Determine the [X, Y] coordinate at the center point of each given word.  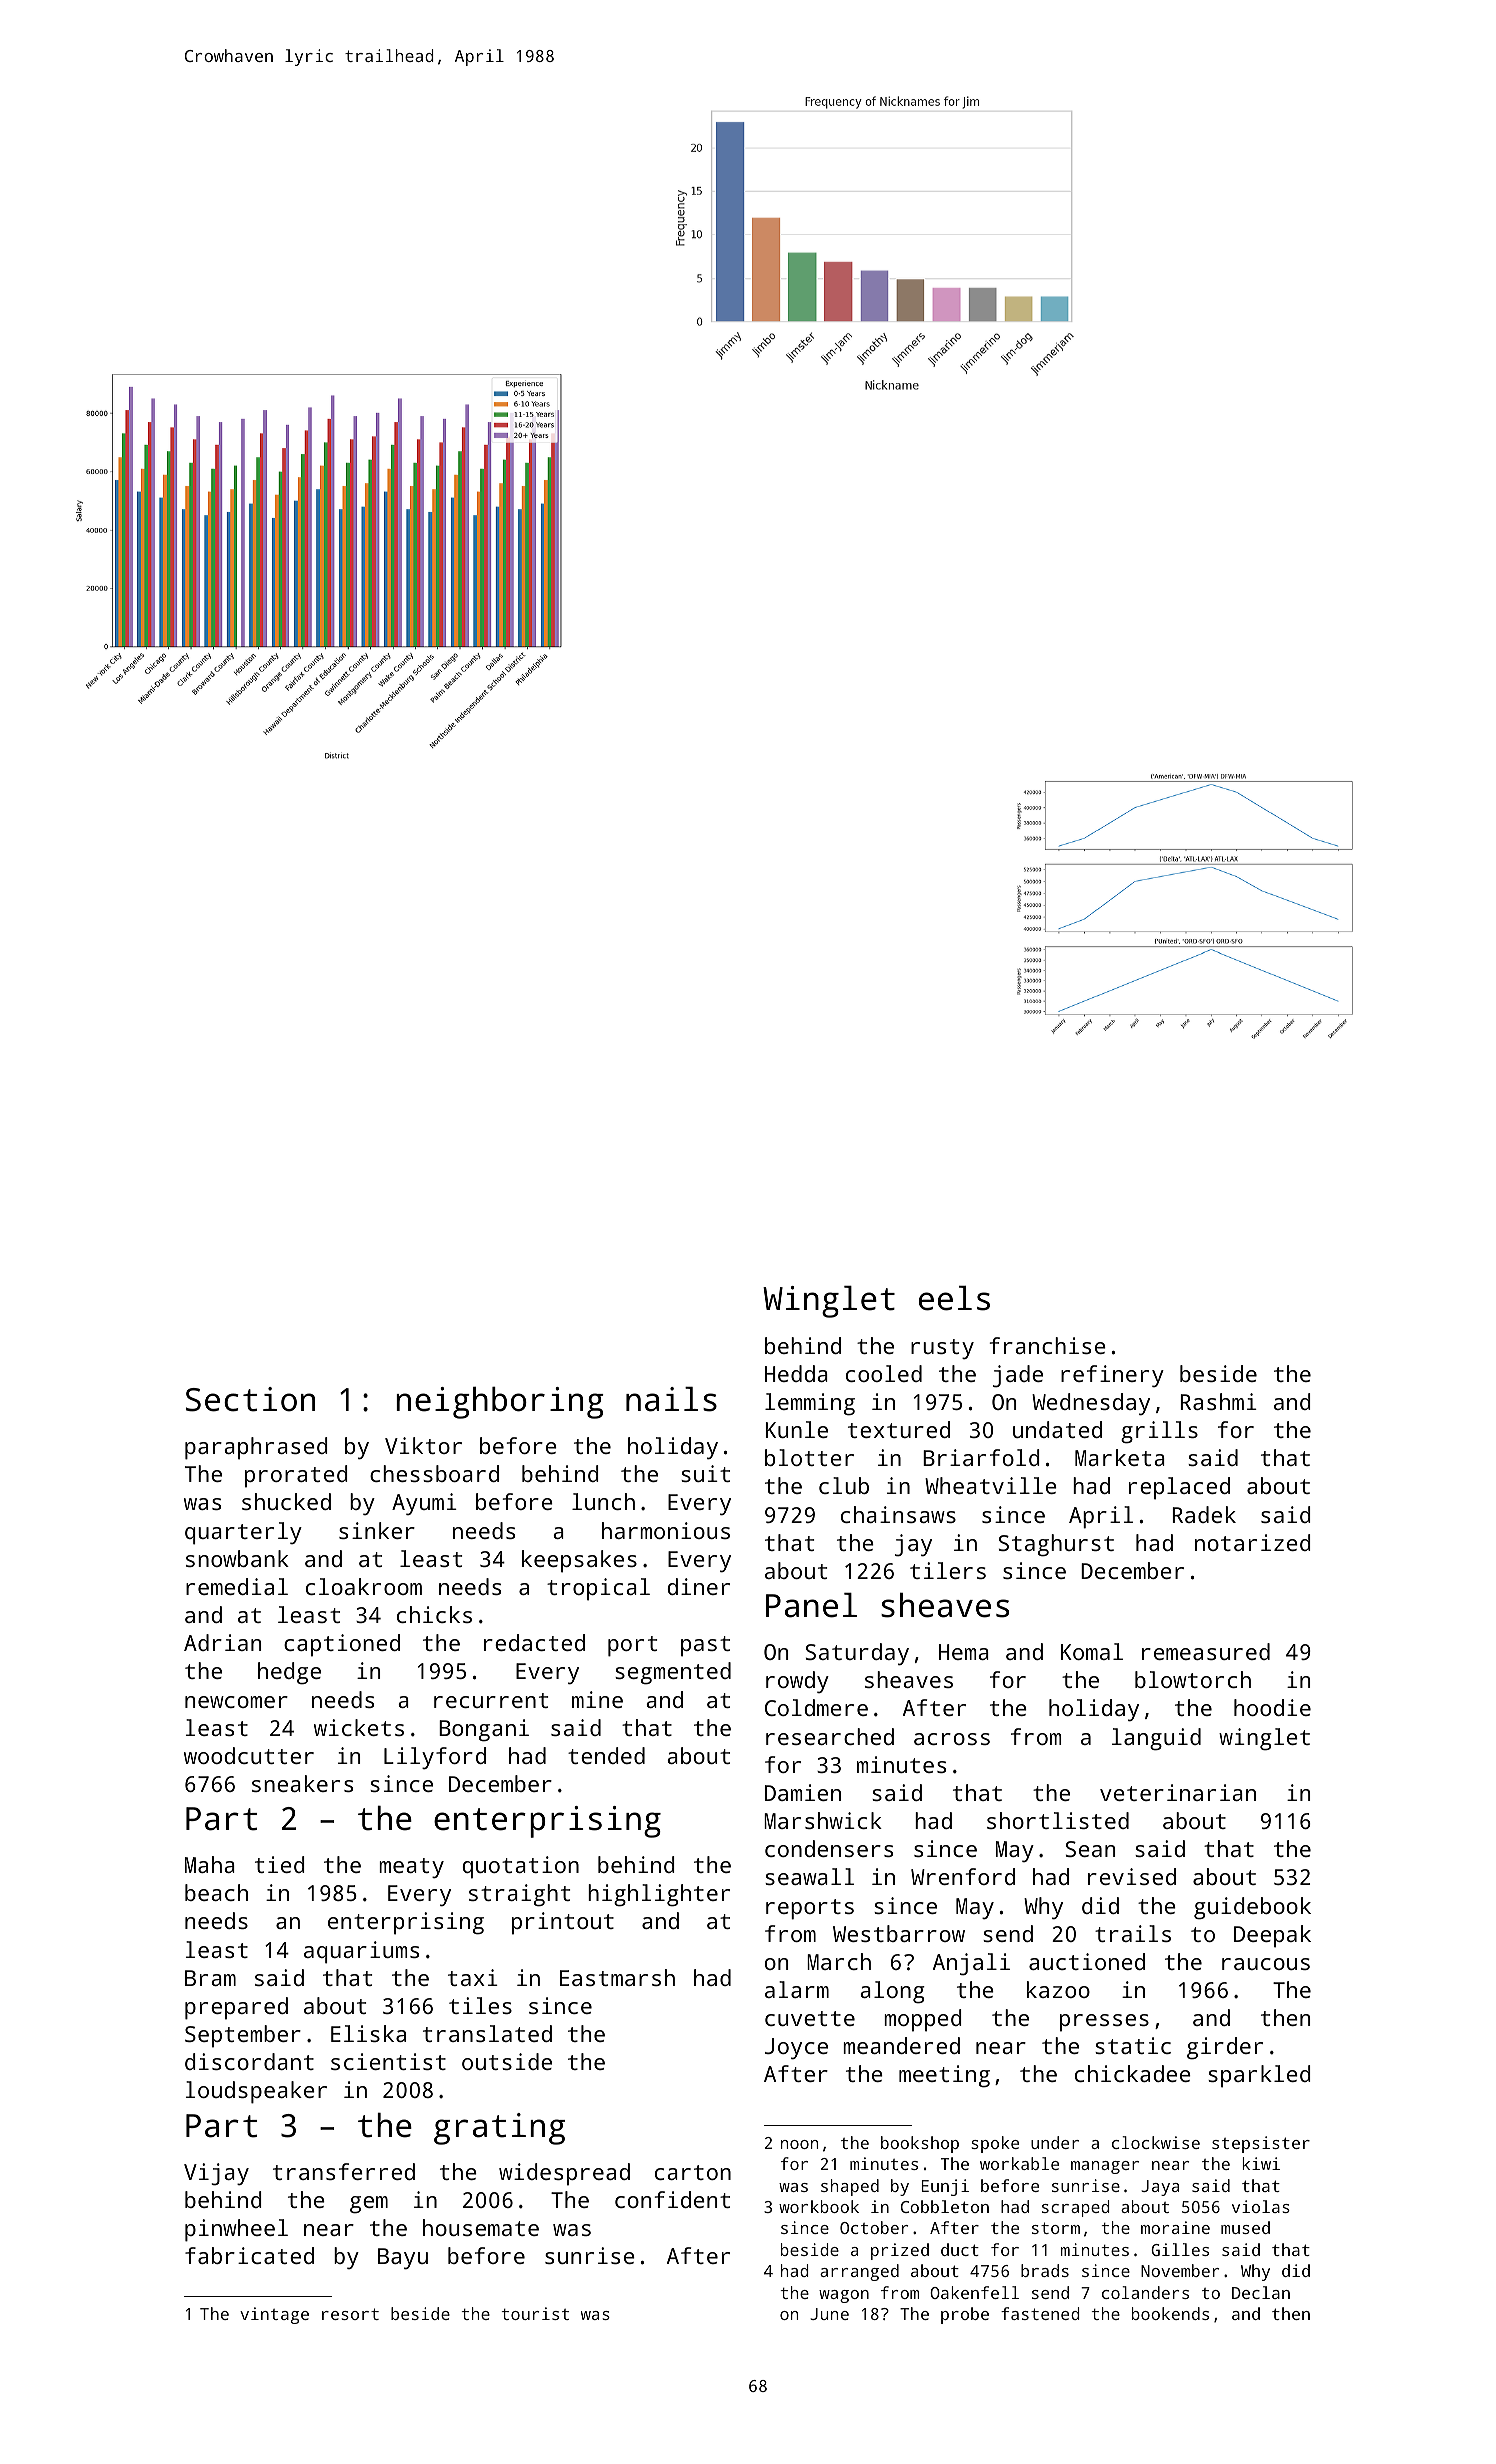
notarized [1253, 1542]
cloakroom [364, 1586]
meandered [901, 2045]
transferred [344, 2171]
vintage [274, 2315]
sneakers [302, 1783]
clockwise [1156, 2142]
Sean [1090, 1849]
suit [705, 1473]
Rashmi [1218, 1401]
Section [250, 1399]
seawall [809, 1876]
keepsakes [579, 1561]
